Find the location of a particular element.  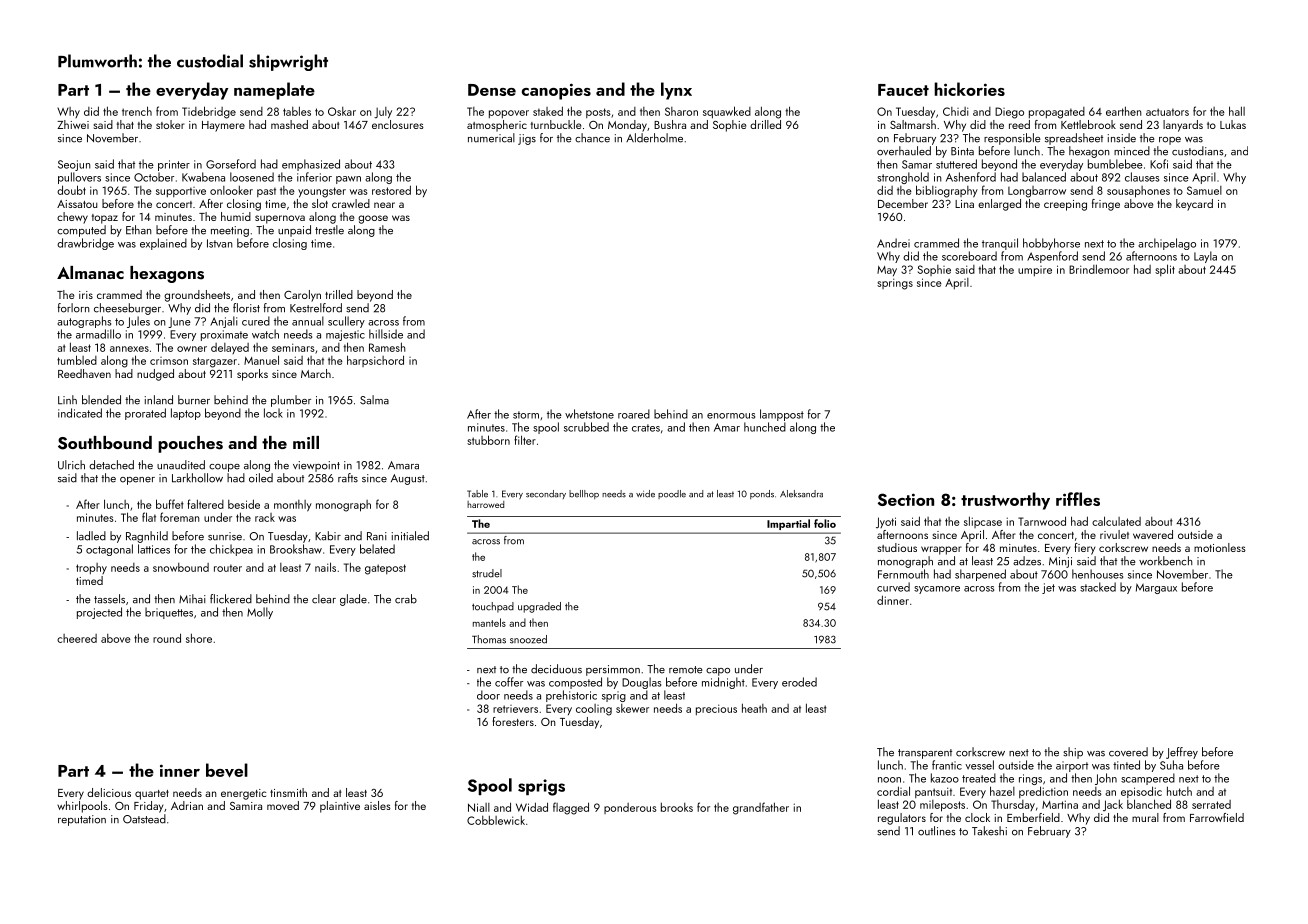

bumblebee is located at coordinates (1115, 164).
